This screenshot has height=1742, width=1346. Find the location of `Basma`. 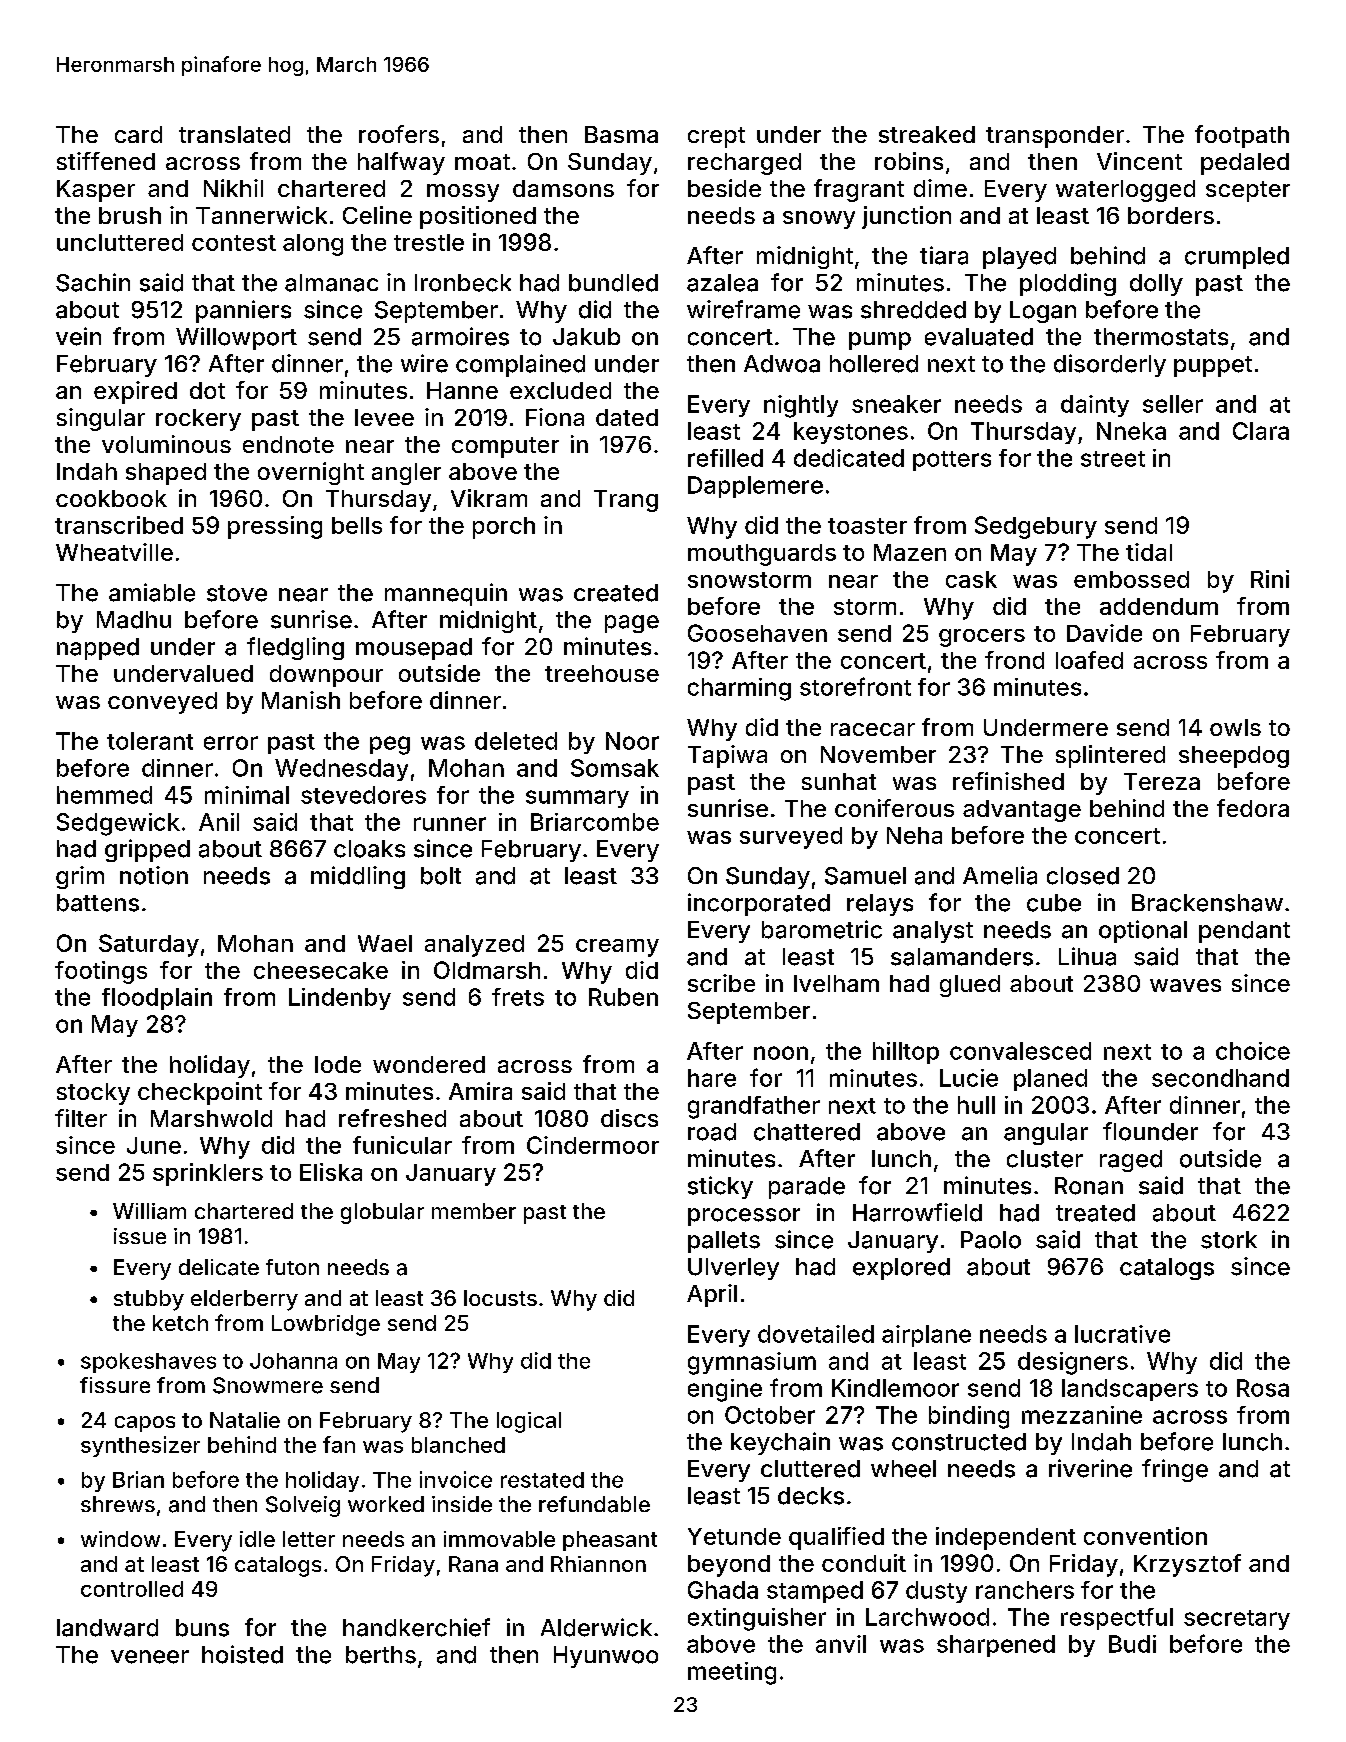

Basma is located at coordinates (621, 134).
